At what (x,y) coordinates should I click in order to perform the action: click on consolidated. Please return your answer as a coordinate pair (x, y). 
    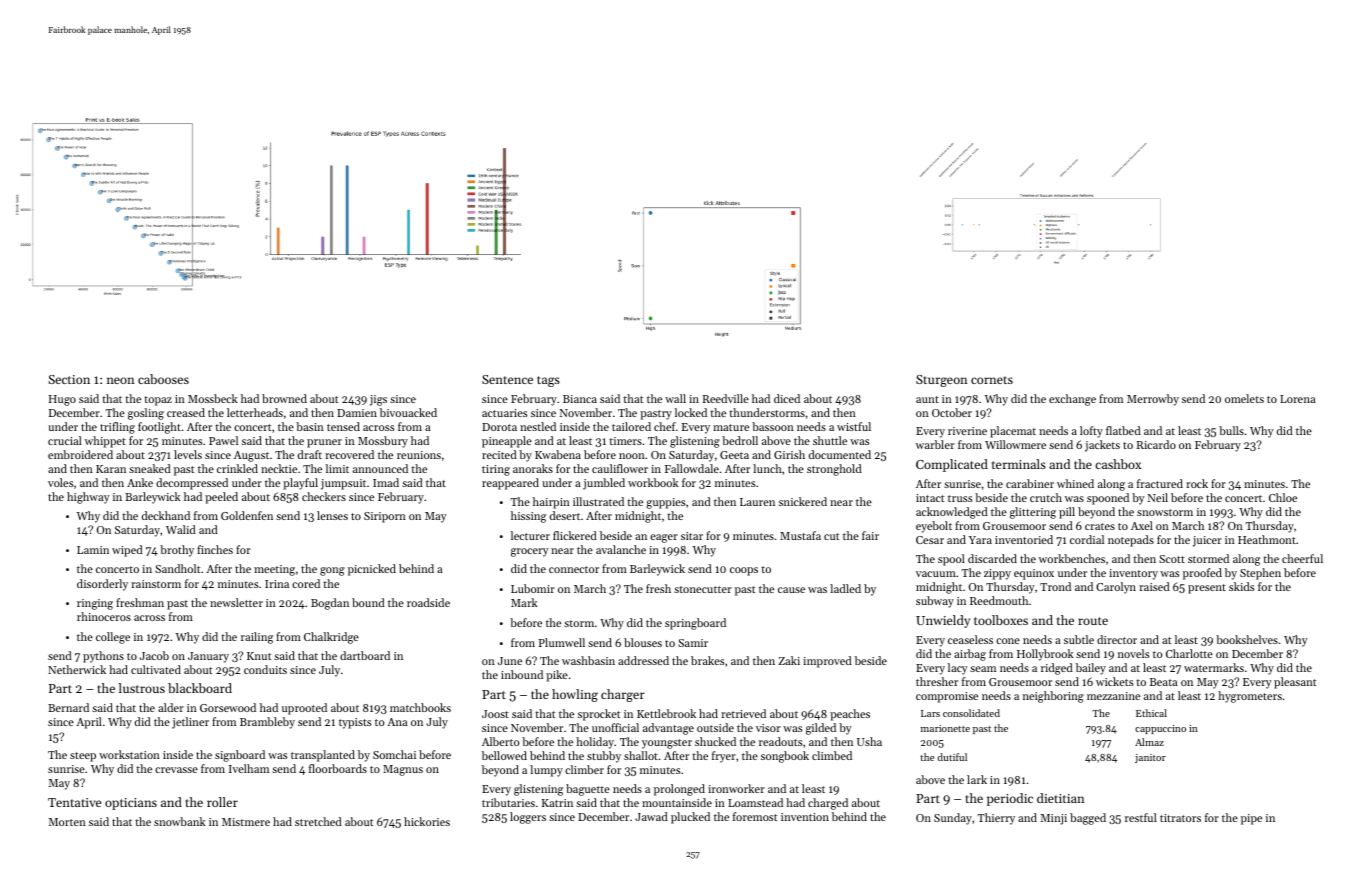
    Looking at the image, I should click on (971, 713).
